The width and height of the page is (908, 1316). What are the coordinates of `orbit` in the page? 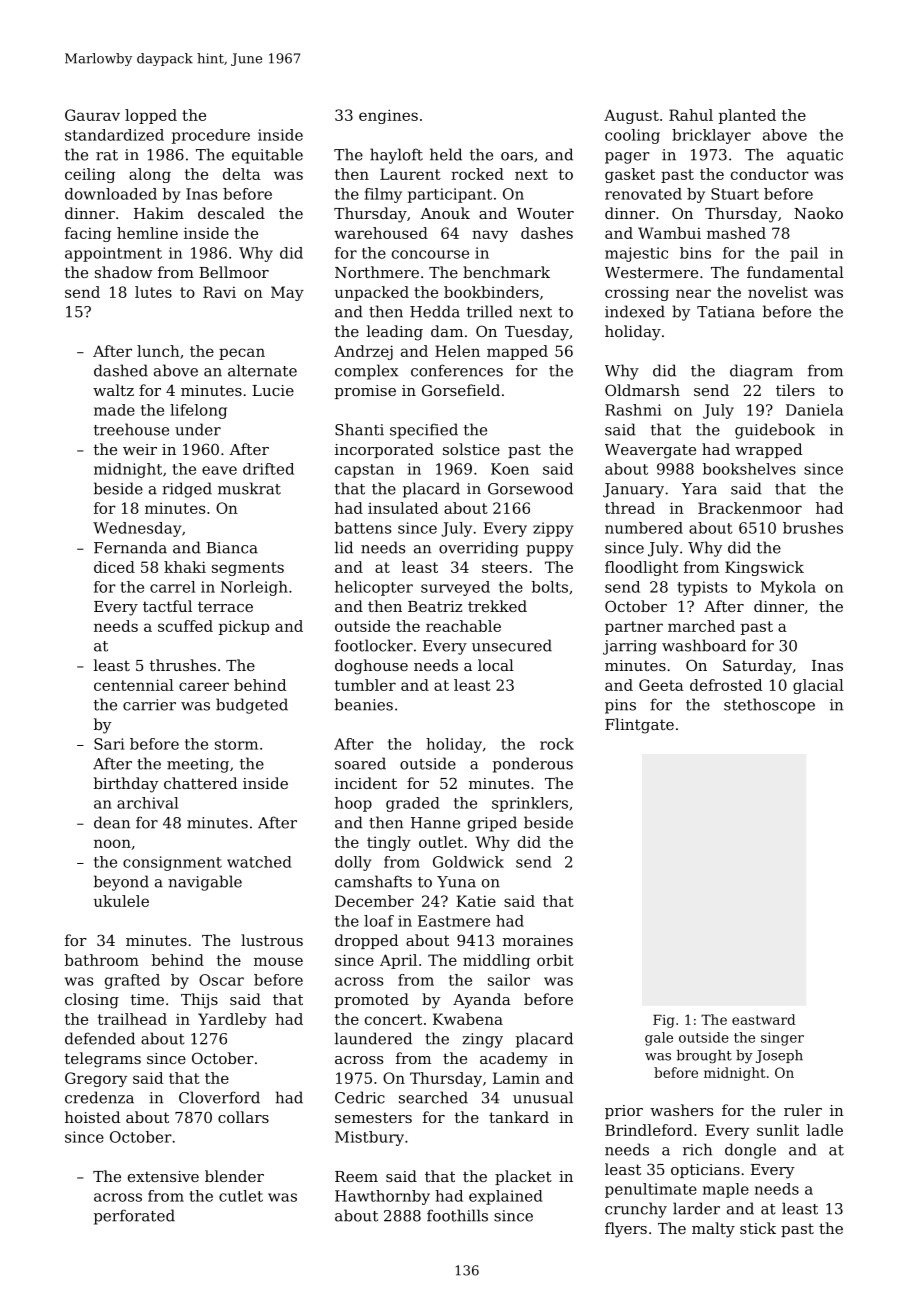 It's located at (555, 960).
